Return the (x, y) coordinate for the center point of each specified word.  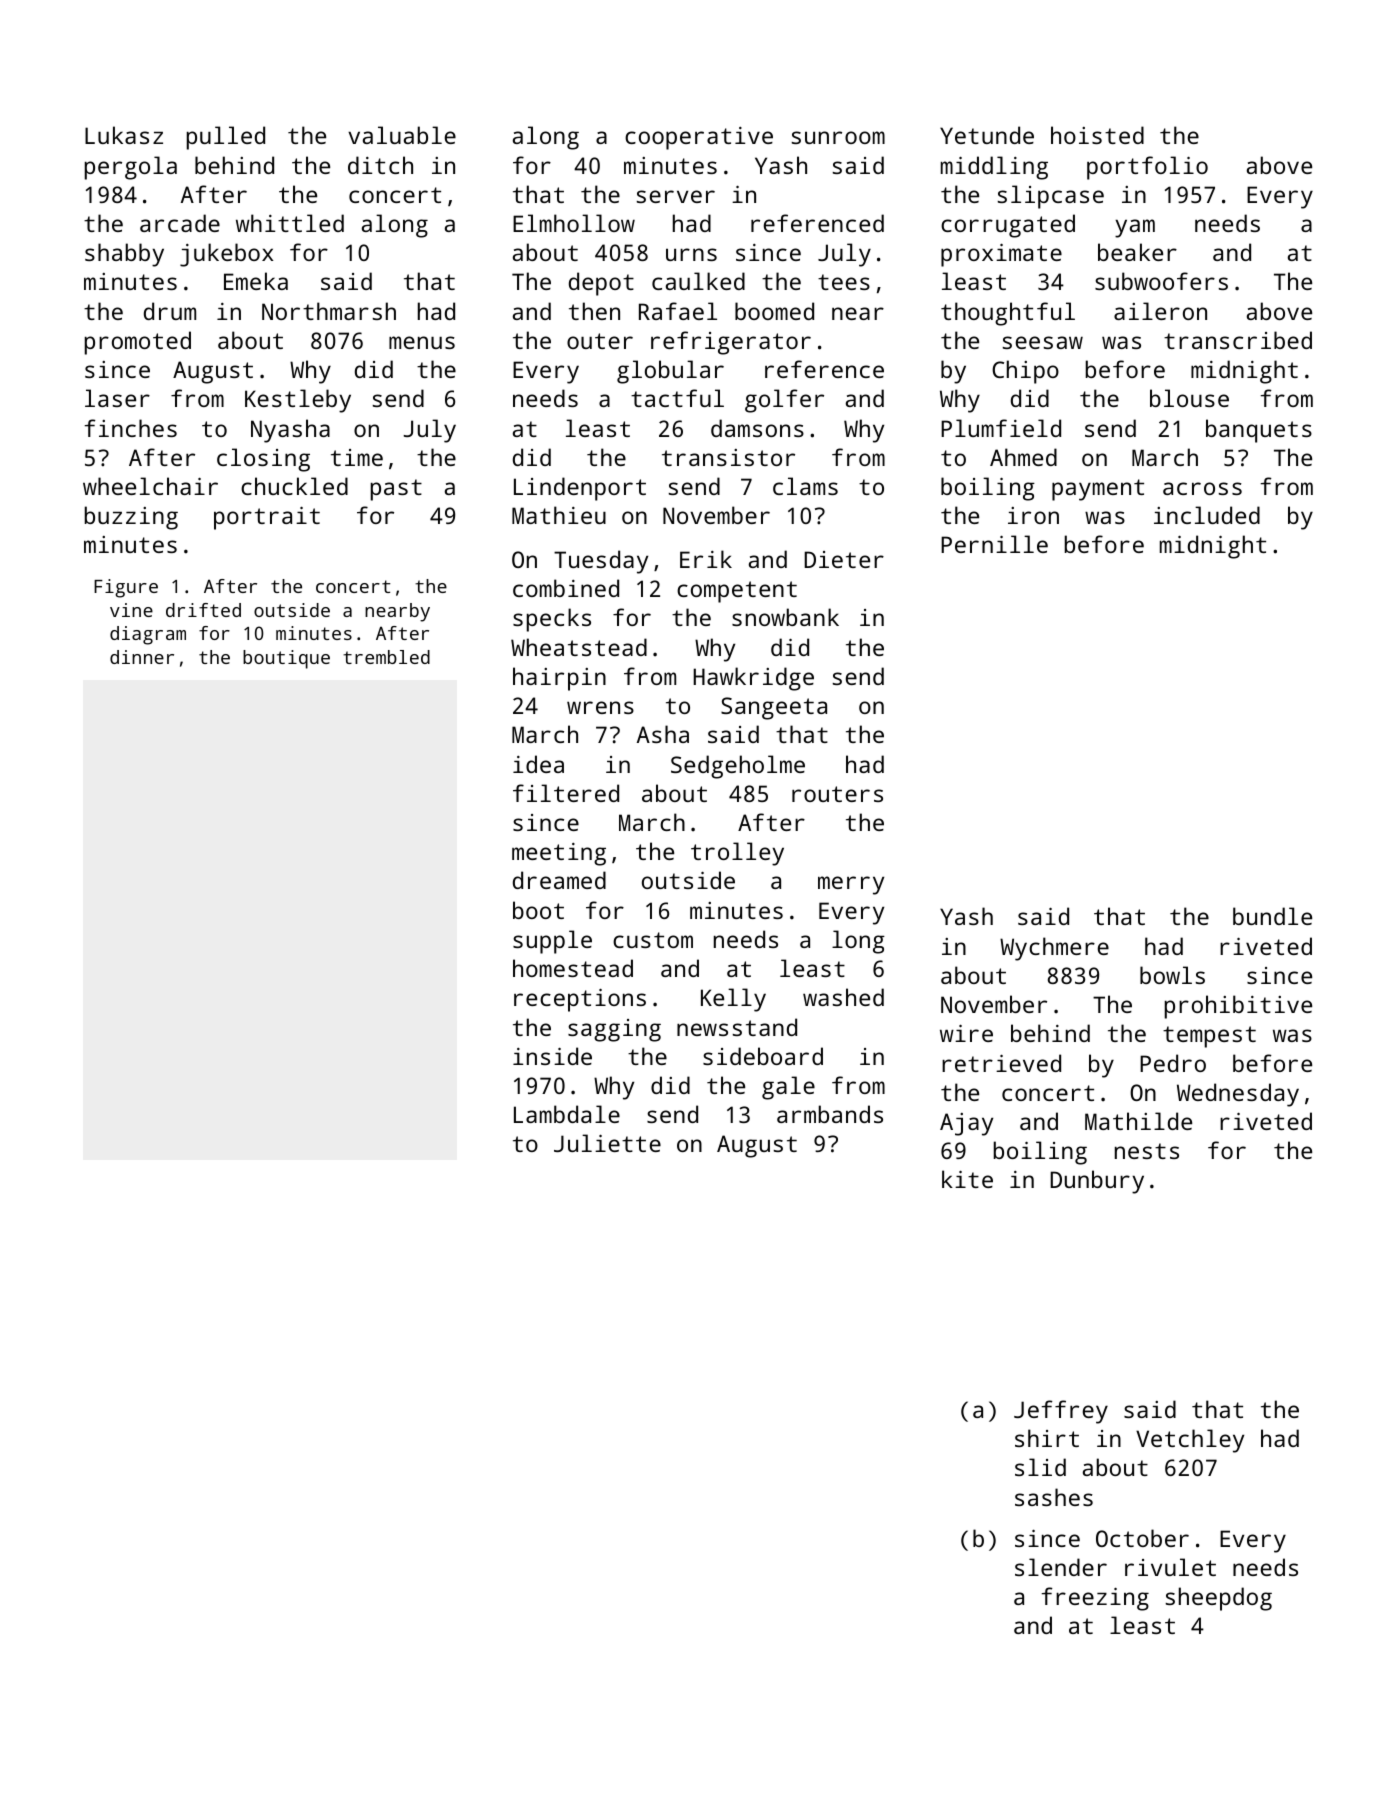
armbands (830, 1114)
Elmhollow (574, 223)
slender (1061, 1567)
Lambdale (567, 1114)
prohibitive (1238, 1007)
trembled (386, 657)
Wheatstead (579, 647)
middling (994, 168)
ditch (380, 165)
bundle (1272, 916)
